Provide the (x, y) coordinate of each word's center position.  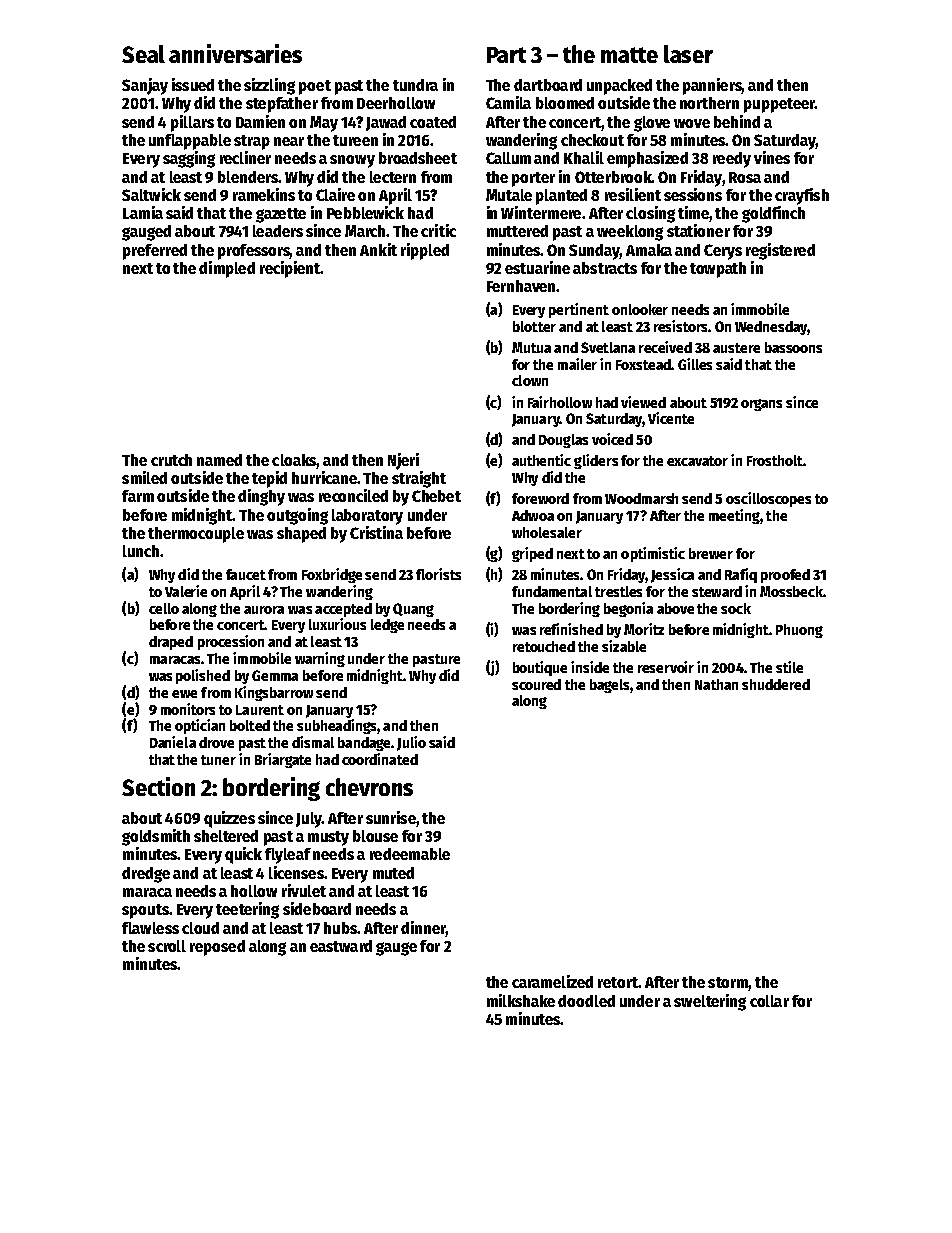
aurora (264, 610)
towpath (718, 270)
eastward (341, 946)
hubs (340, 928)
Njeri (403, 461)
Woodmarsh (641, 498)
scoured (536, 684)
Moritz (644, 629)
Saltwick (151, 194)
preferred (155, 252)
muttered (517, 231)
